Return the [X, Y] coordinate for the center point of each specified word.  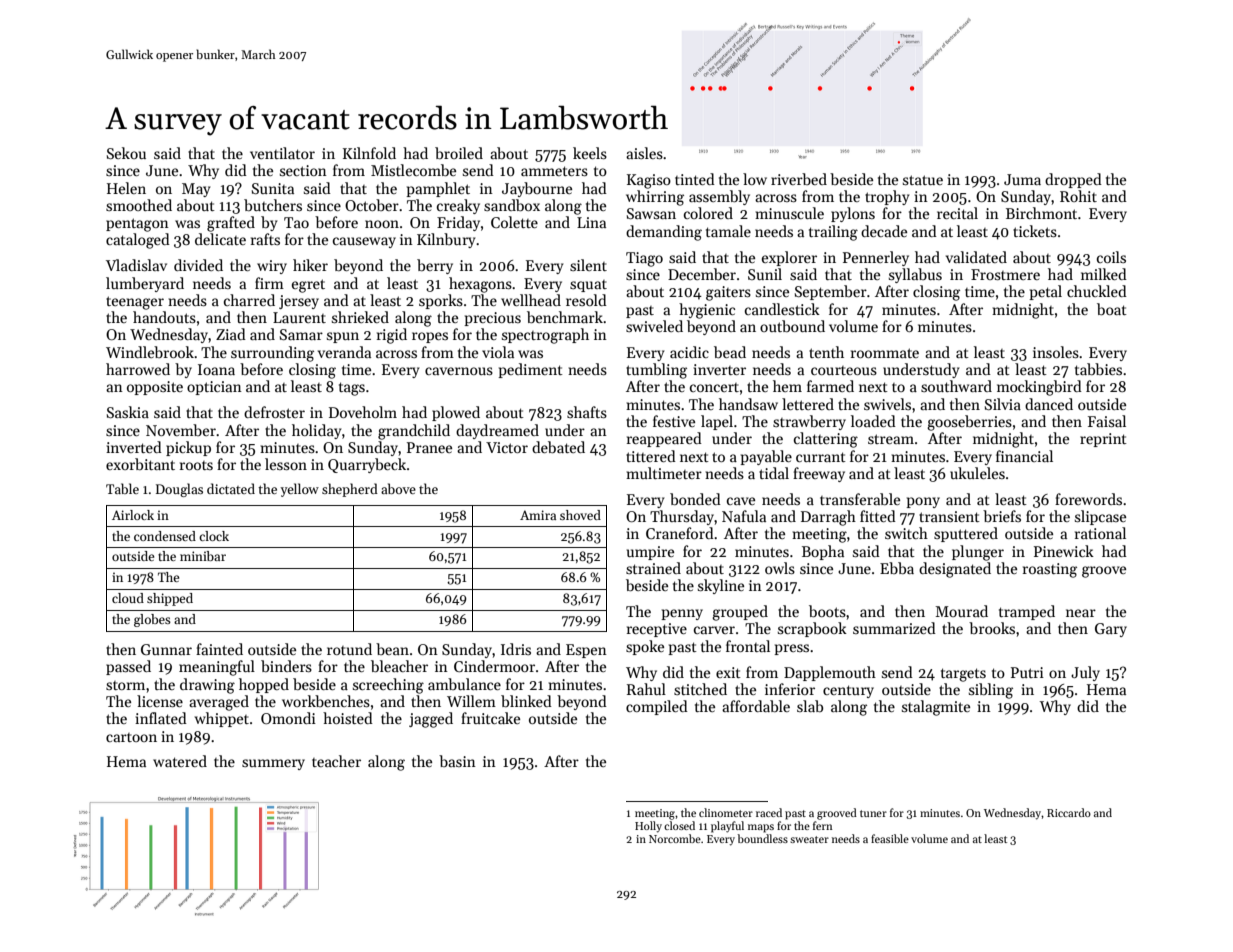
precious [492, 319]
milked [1104, 274]
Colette [514, 222]
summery [273, 764]
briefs [1002, 516]
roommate [885, 353]
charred [249, 300]
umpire [650, 553]
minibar [203, 556]
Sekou [126, 153]
